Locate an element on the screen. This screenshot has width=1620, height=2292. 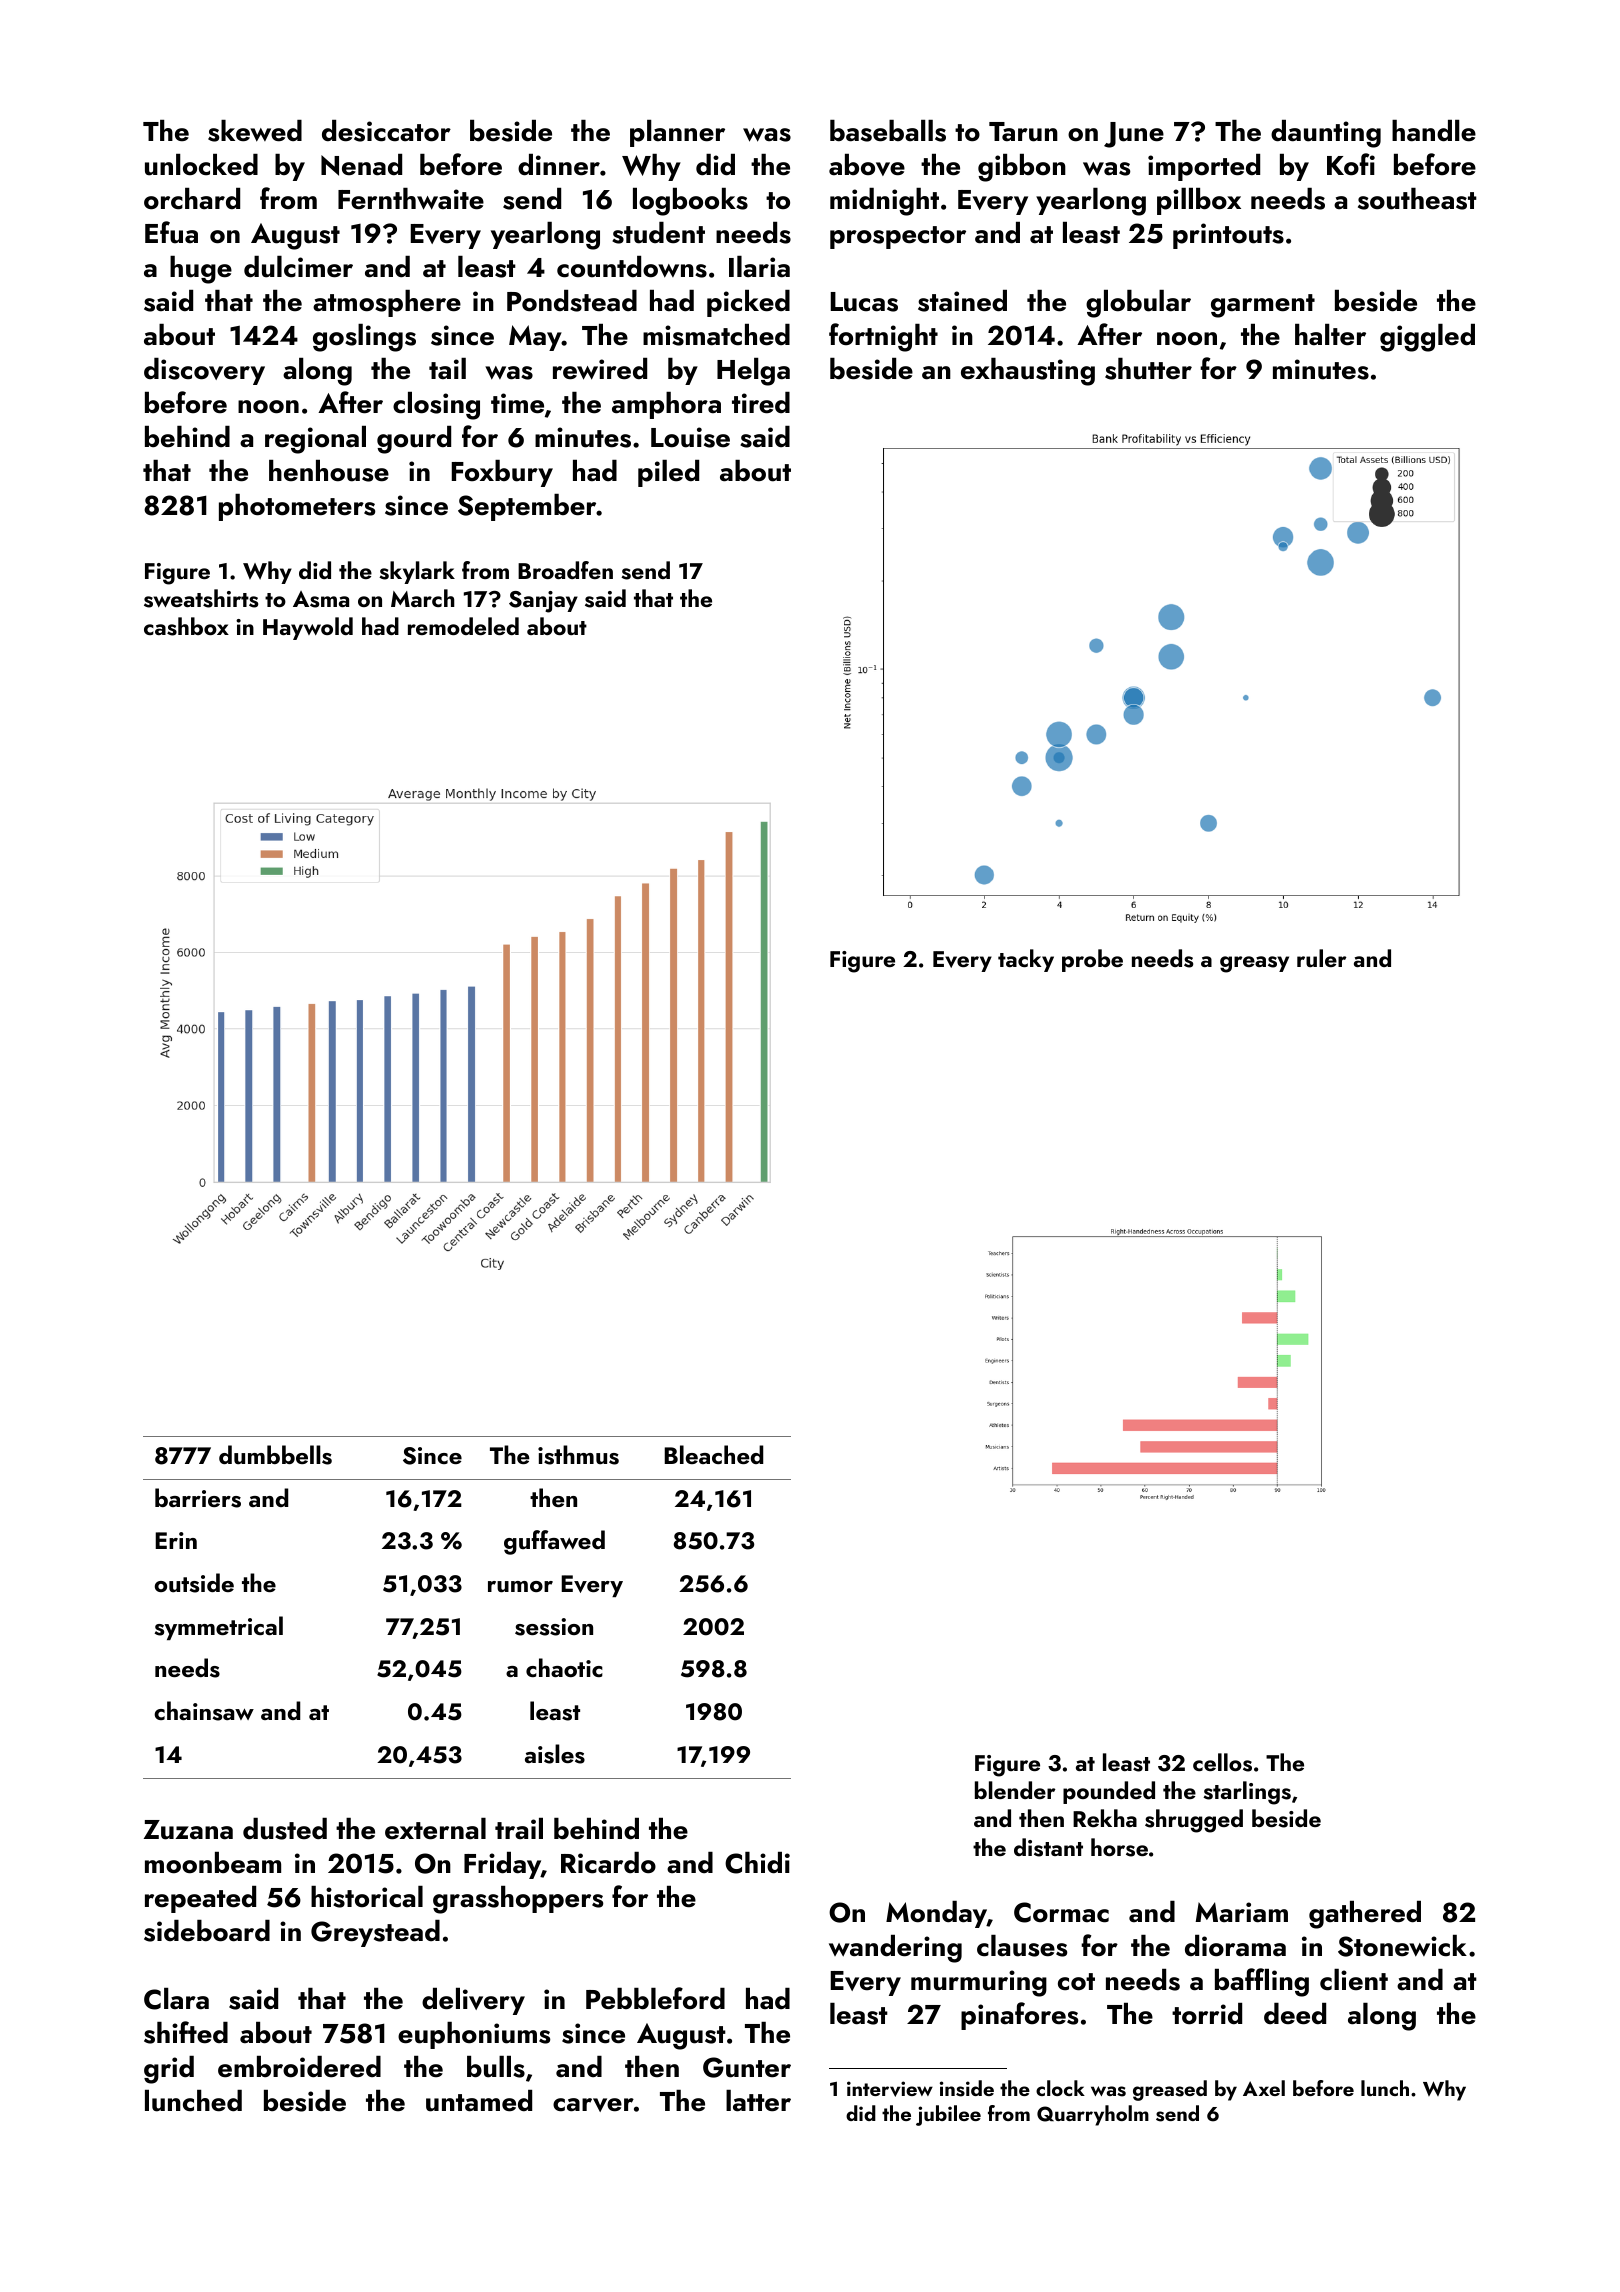
Helga is located at coordinates (753, 372).
